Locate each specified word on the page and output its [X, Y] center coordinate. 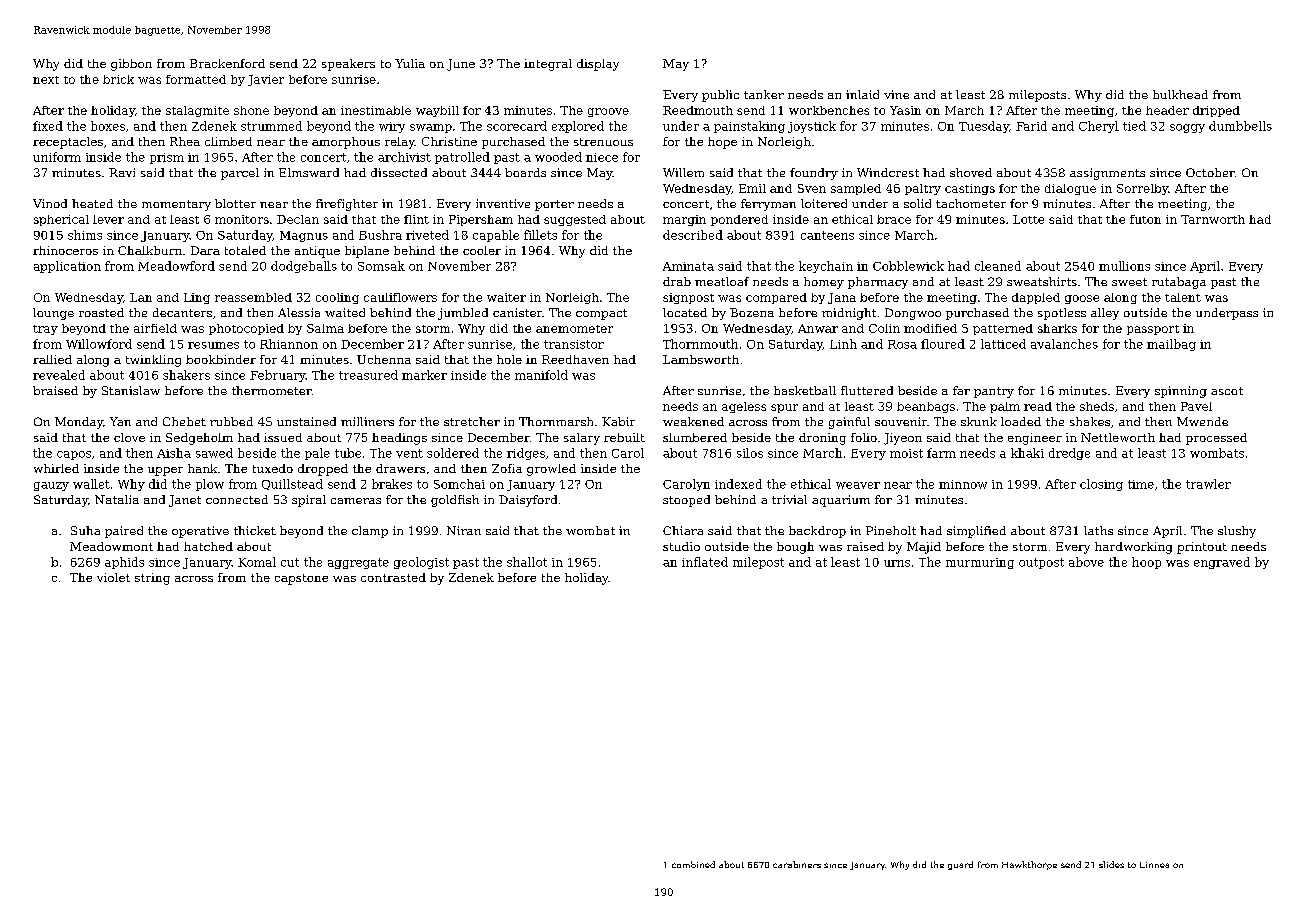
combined [693, 864]
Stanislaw [131, 390]
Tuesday [984, 127]
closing [1101, 485]
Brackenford [227, 63]
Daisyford [528, 501]
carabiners [797, 864]
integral [548, 65]
